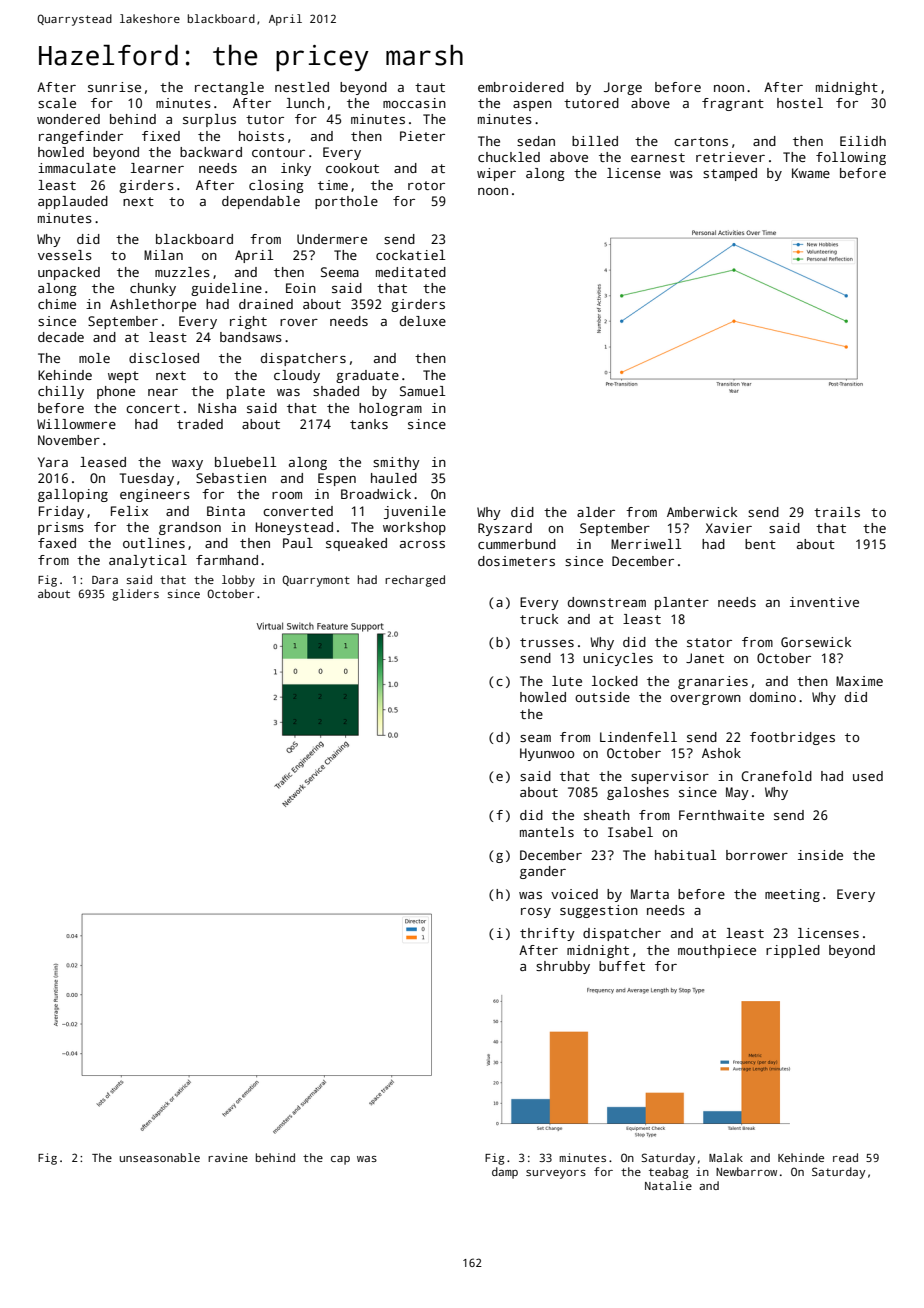 Image resolution: width=924 pixels, height=1308 pixels. Describe the element at coordinates (793, 951) in the page. I see `rippled` at that location.
